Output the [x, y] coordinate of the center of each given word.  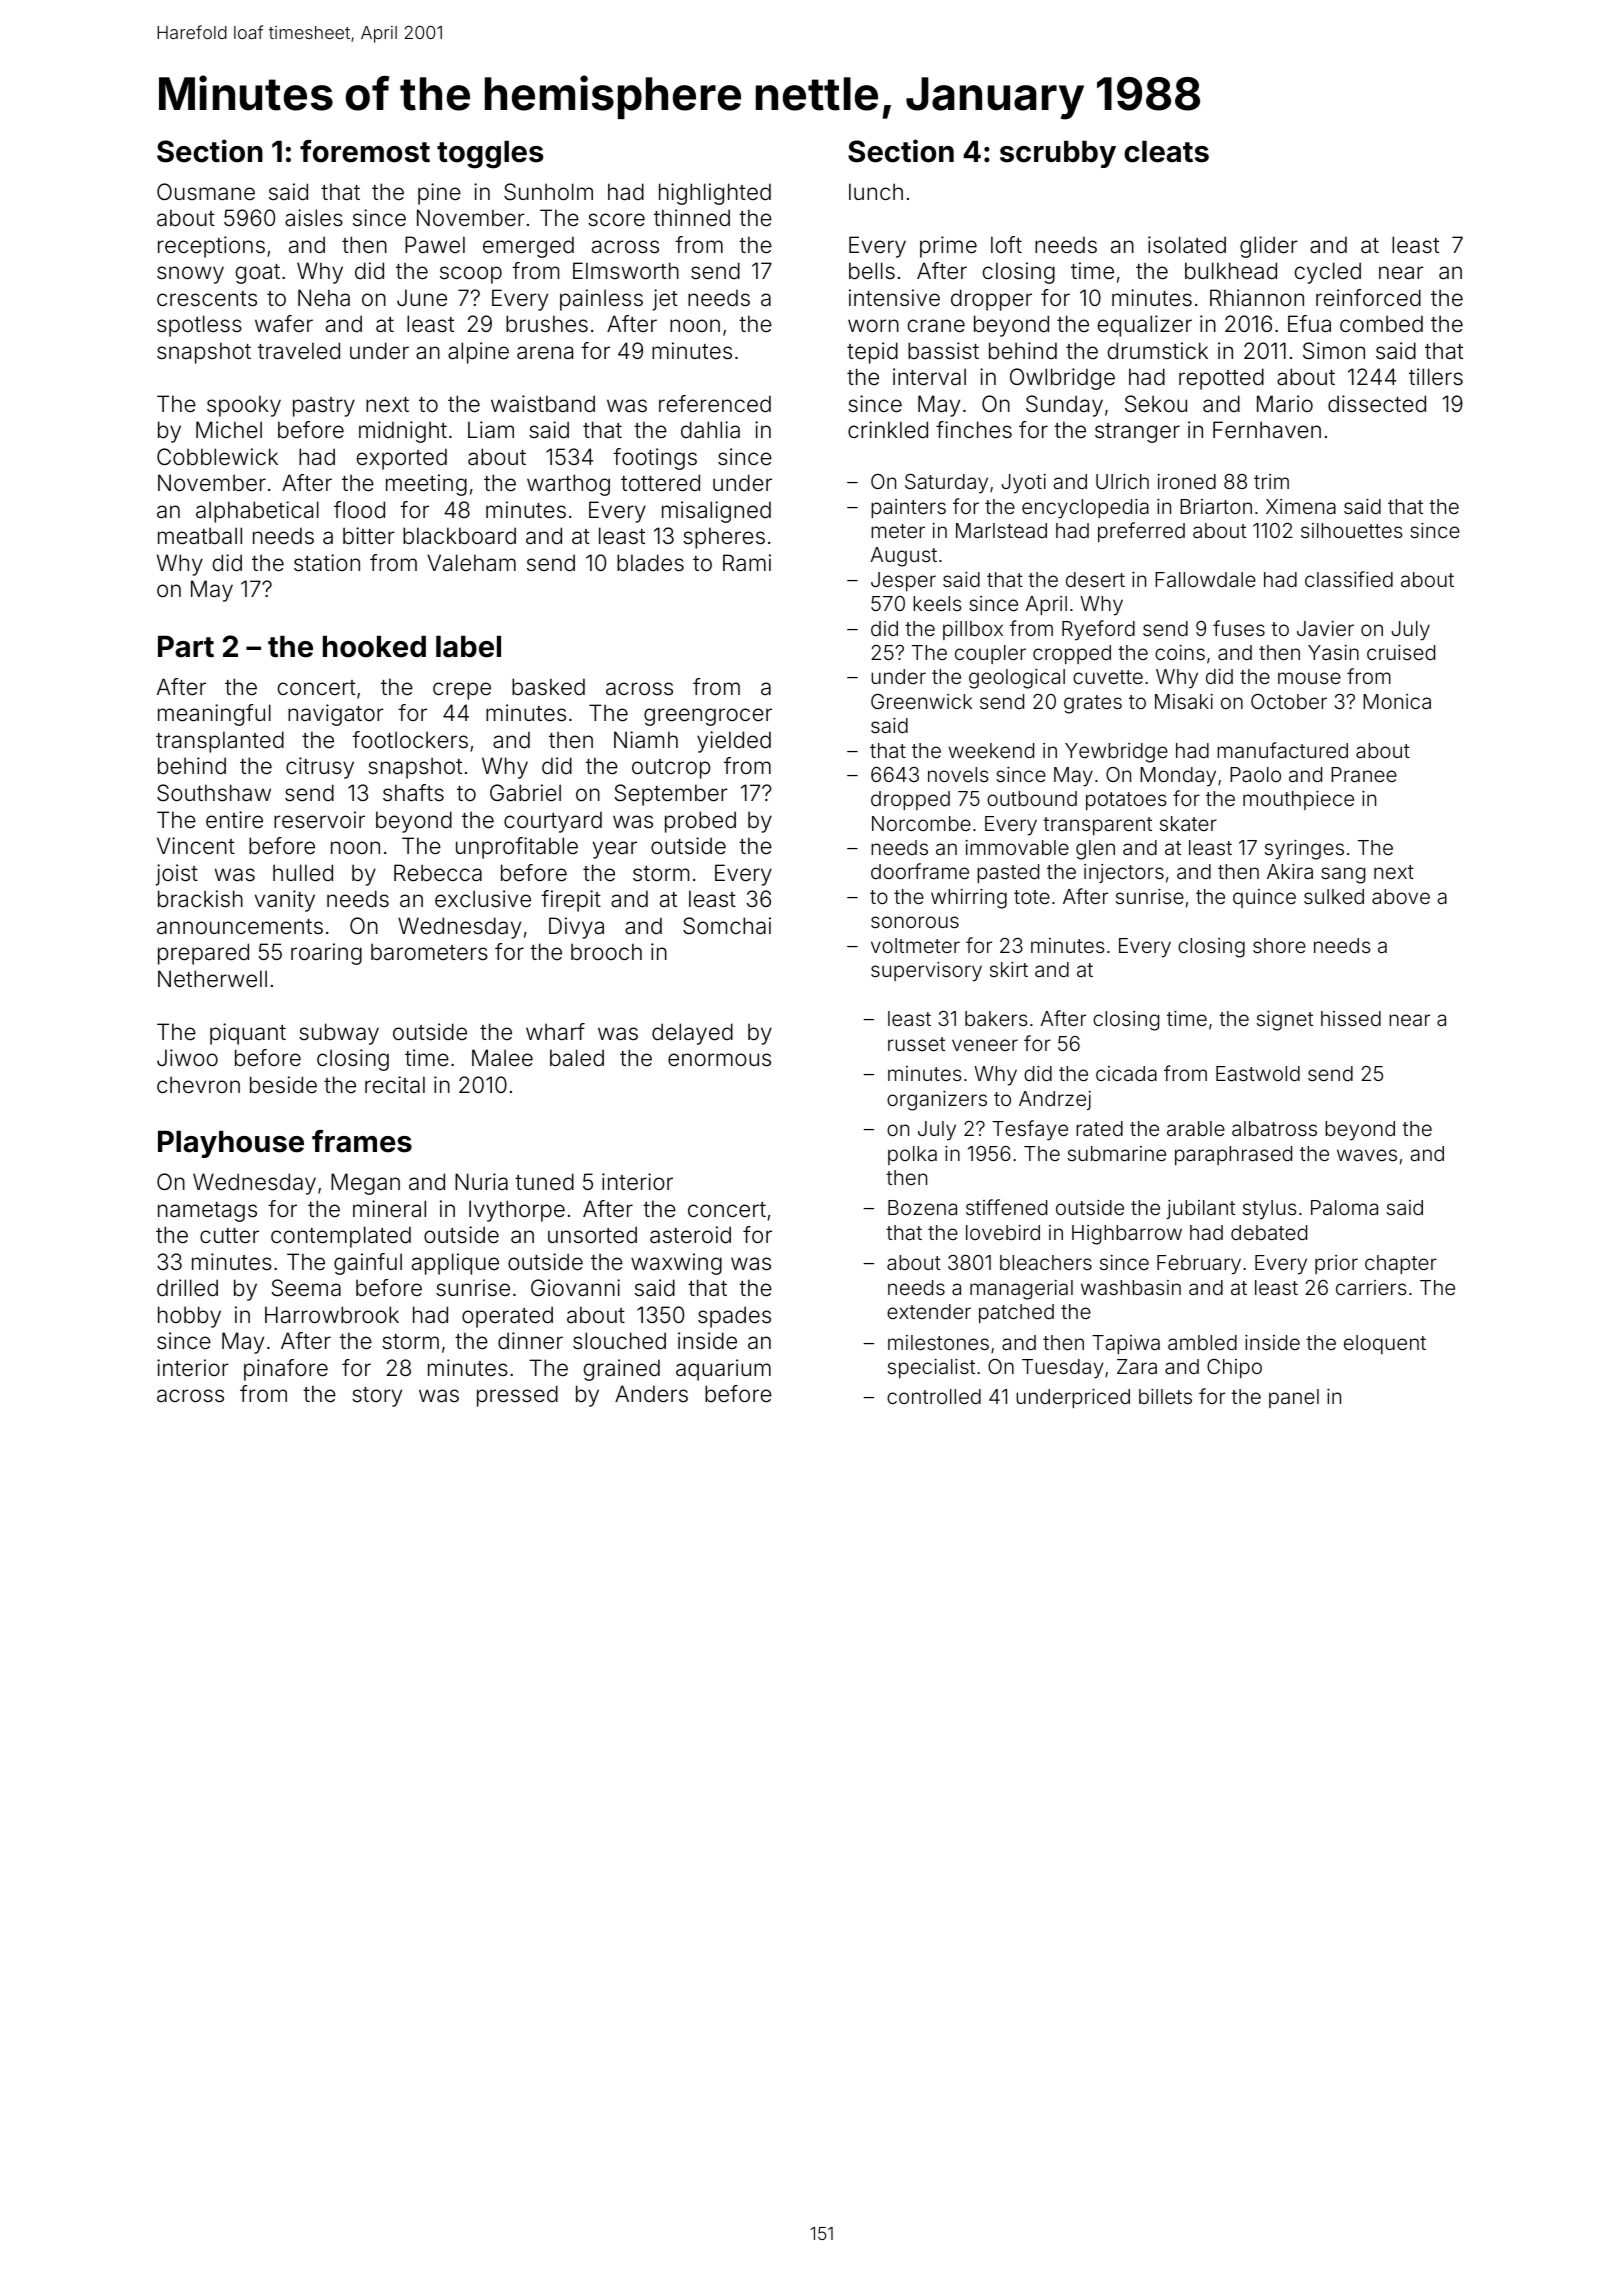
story [377, 1397]
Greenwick [921, 701]
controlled [934, 1396]
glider [1269, 247]
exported [402, 459]
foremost [365, 151]
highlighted [715, 194]
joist [177, 875]
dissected [1377, 404]
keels [937, 603]
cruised [1401, 652]
